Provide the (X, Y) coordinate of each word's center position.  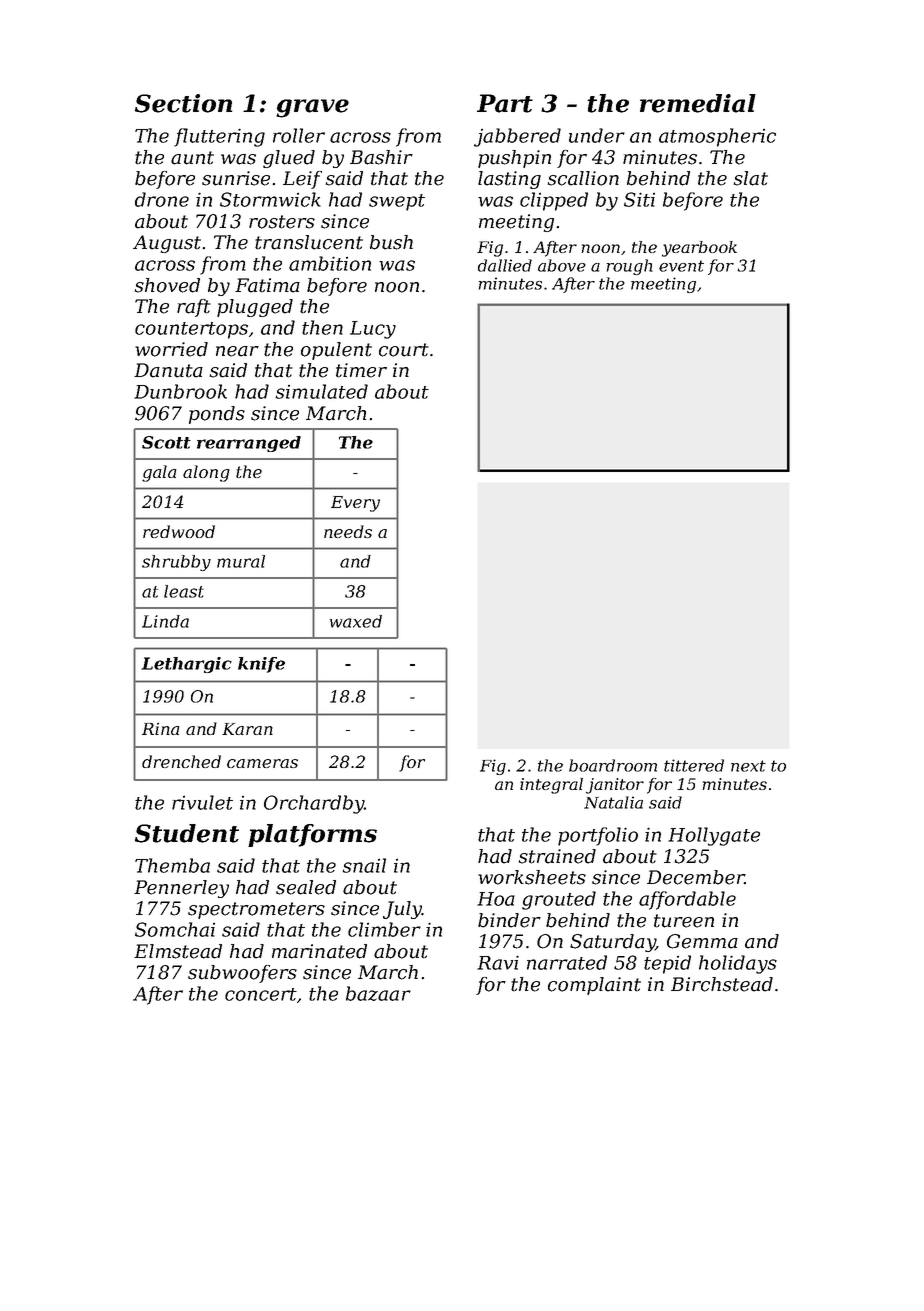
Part (505, 103)
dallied (505, 265)
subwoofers (242, 974)
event (681, 266)
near (237, 351)
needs (348, 531)
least (184, 591)
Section (183, 103)
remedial (698, 103)
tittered (694, 765)
